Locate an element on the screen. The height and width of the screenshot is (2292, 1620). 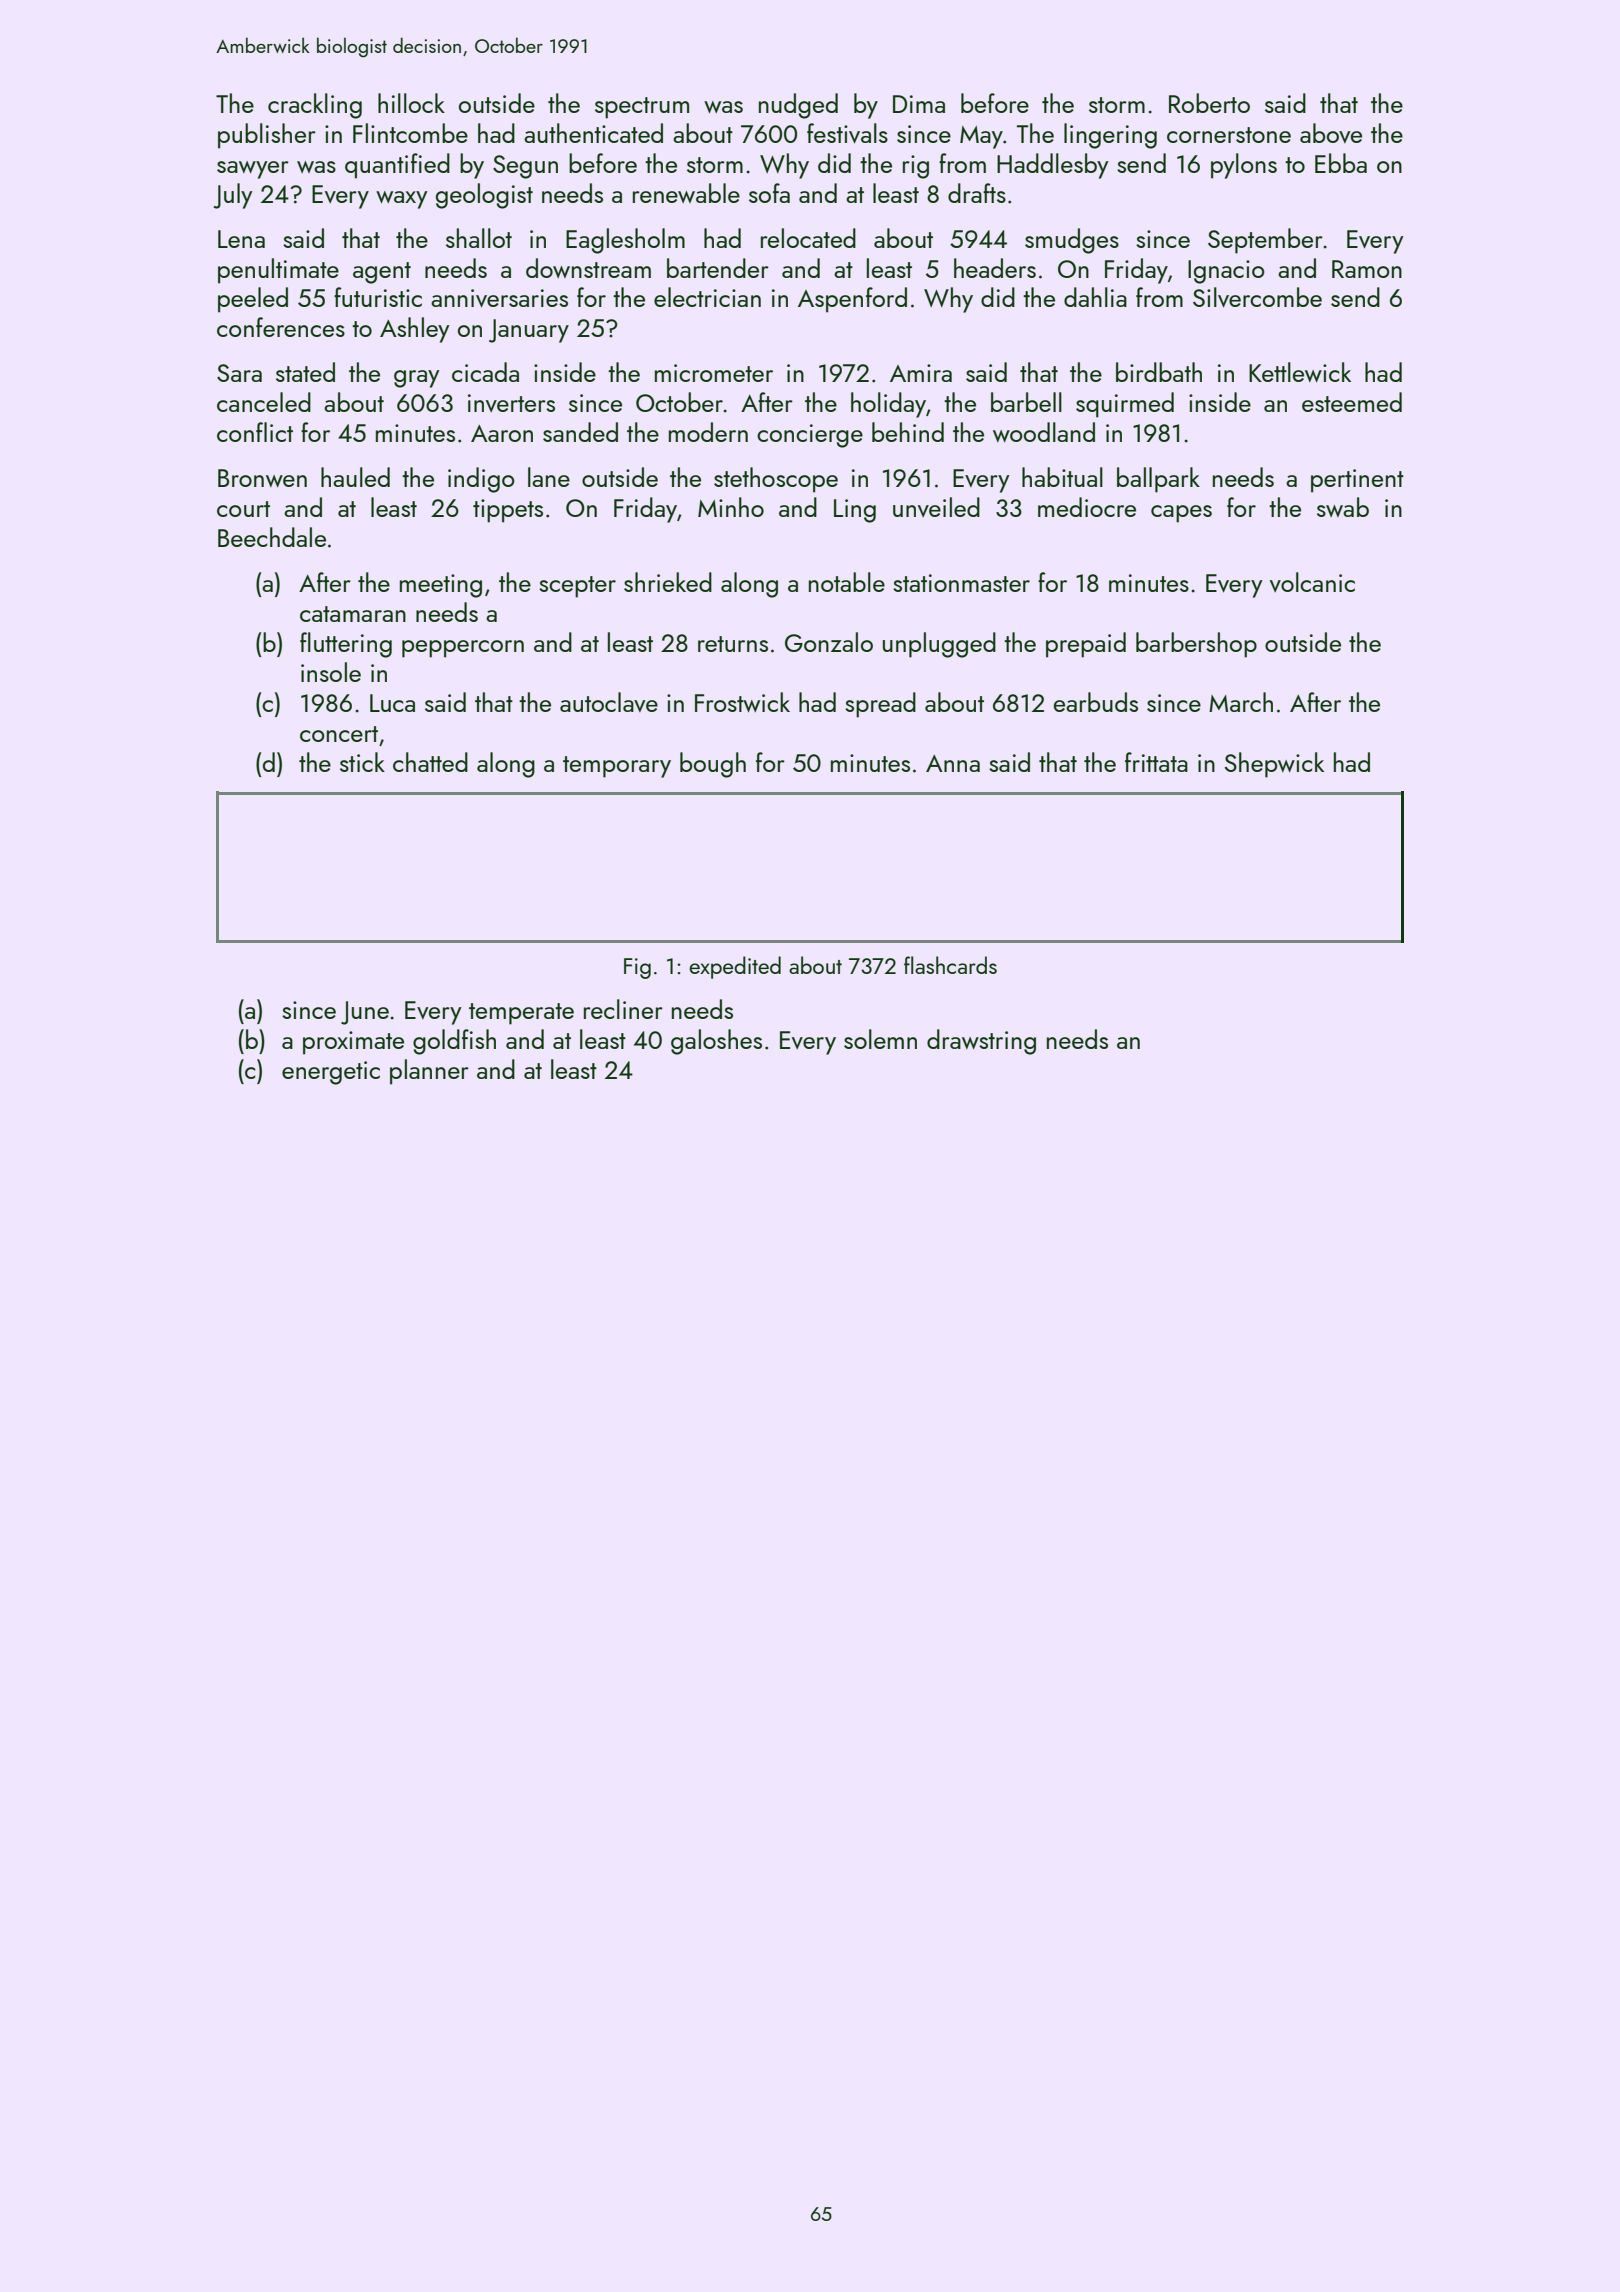
nudged is located at coordinates (798, 106).
